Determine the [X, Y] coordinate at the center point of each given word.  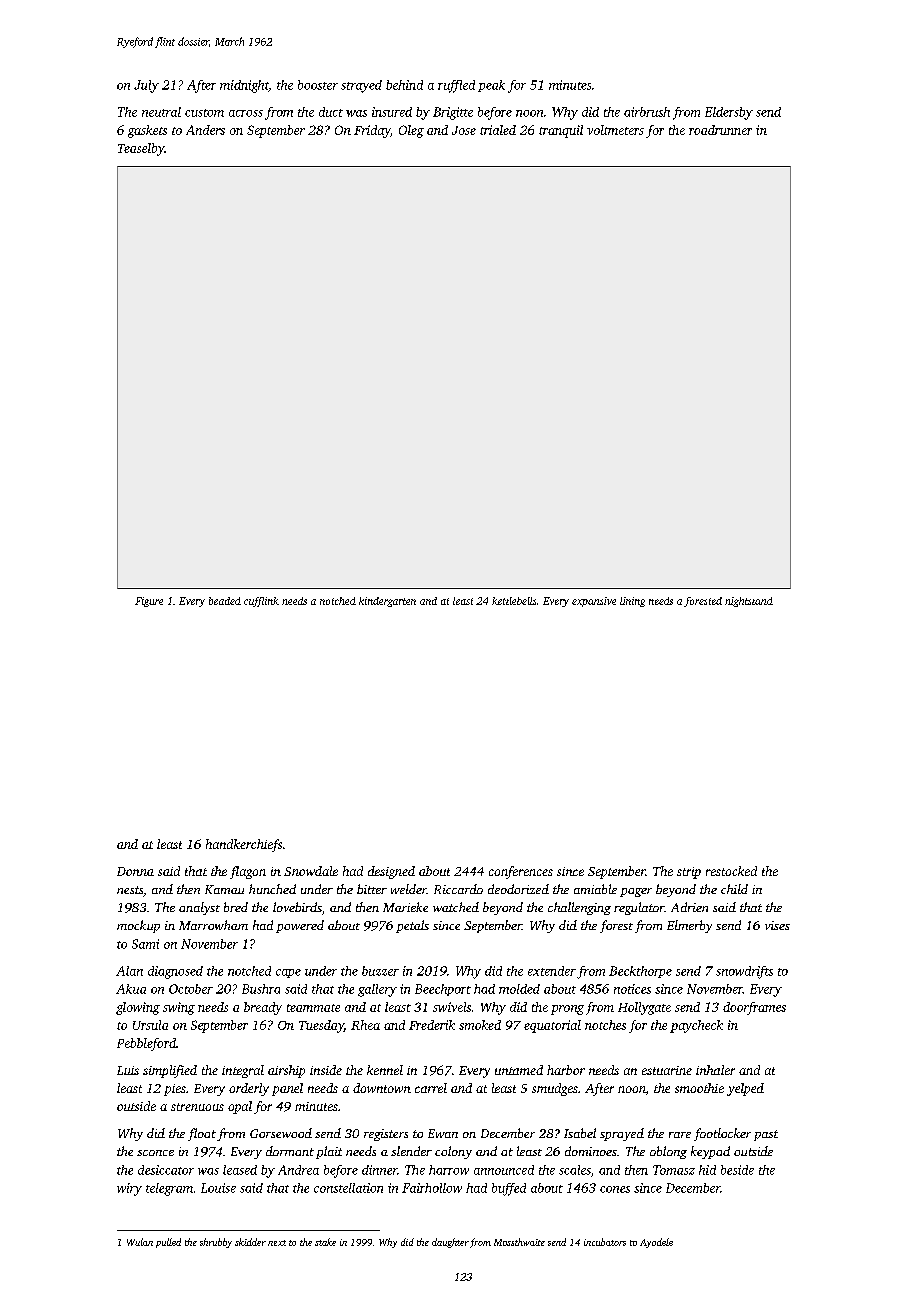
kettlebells [514, 601]
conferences [521, 872]
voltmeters [615, 130]
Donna [135, 871]
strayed [361, 86]
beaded [225, 601]
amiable [595, 889]
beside [737, 1170]
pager [636, 892]
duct [331, 112]
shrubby [216, 1243]
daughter [450, 1243]
